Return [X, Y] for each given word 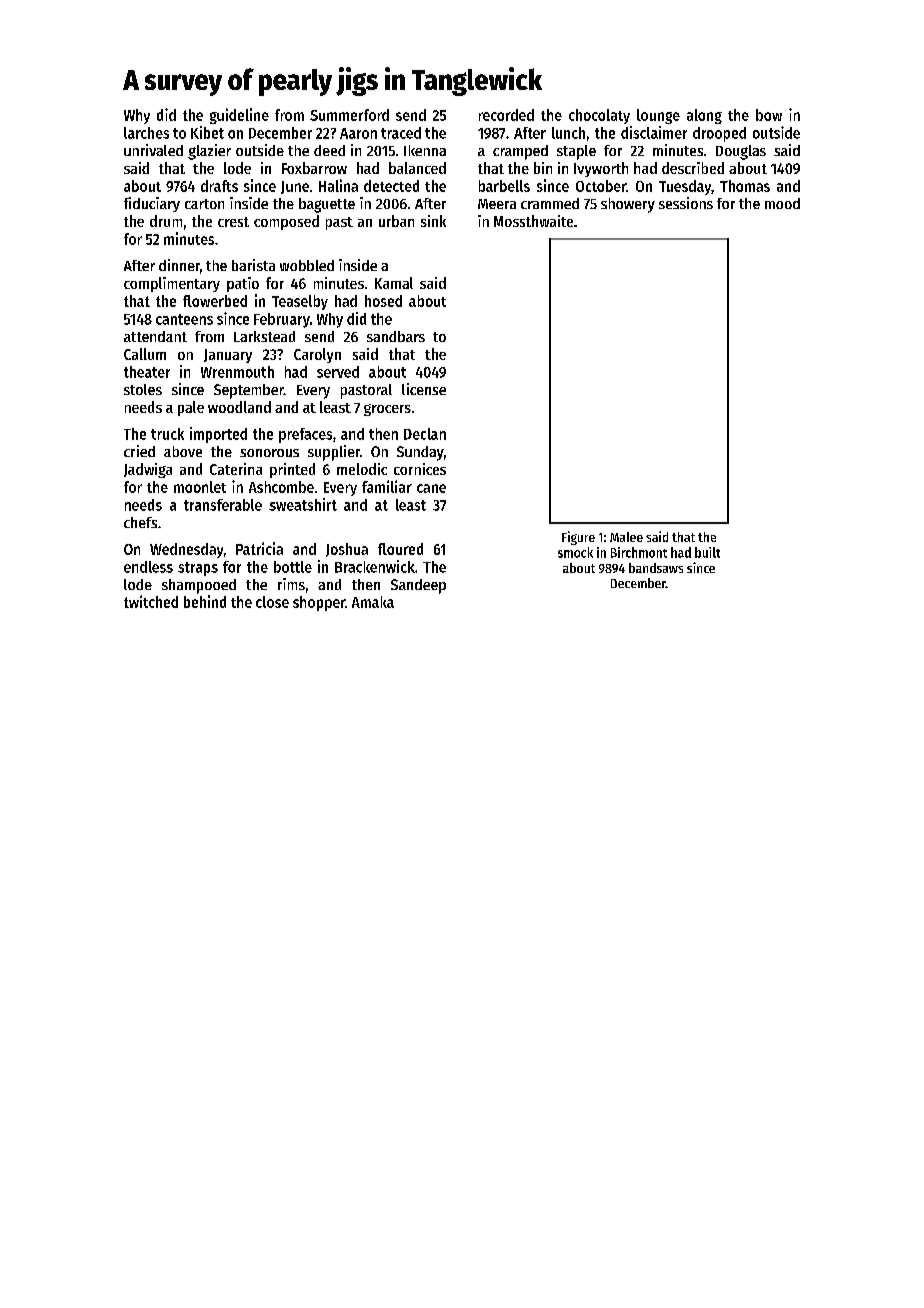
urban [396, 221]
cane [431, 488]
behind [205, 601]
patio [243, 284]
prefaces [305, 435]
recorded [506, 115]
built [707, 552]
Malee [626, 537]
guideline [239, 116]
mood [782, 203]
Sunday [420, 453]
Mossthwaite [533, 221]
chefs [140, 522]
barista [253, 265]
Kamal [394, 283]
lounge [658, 116]
